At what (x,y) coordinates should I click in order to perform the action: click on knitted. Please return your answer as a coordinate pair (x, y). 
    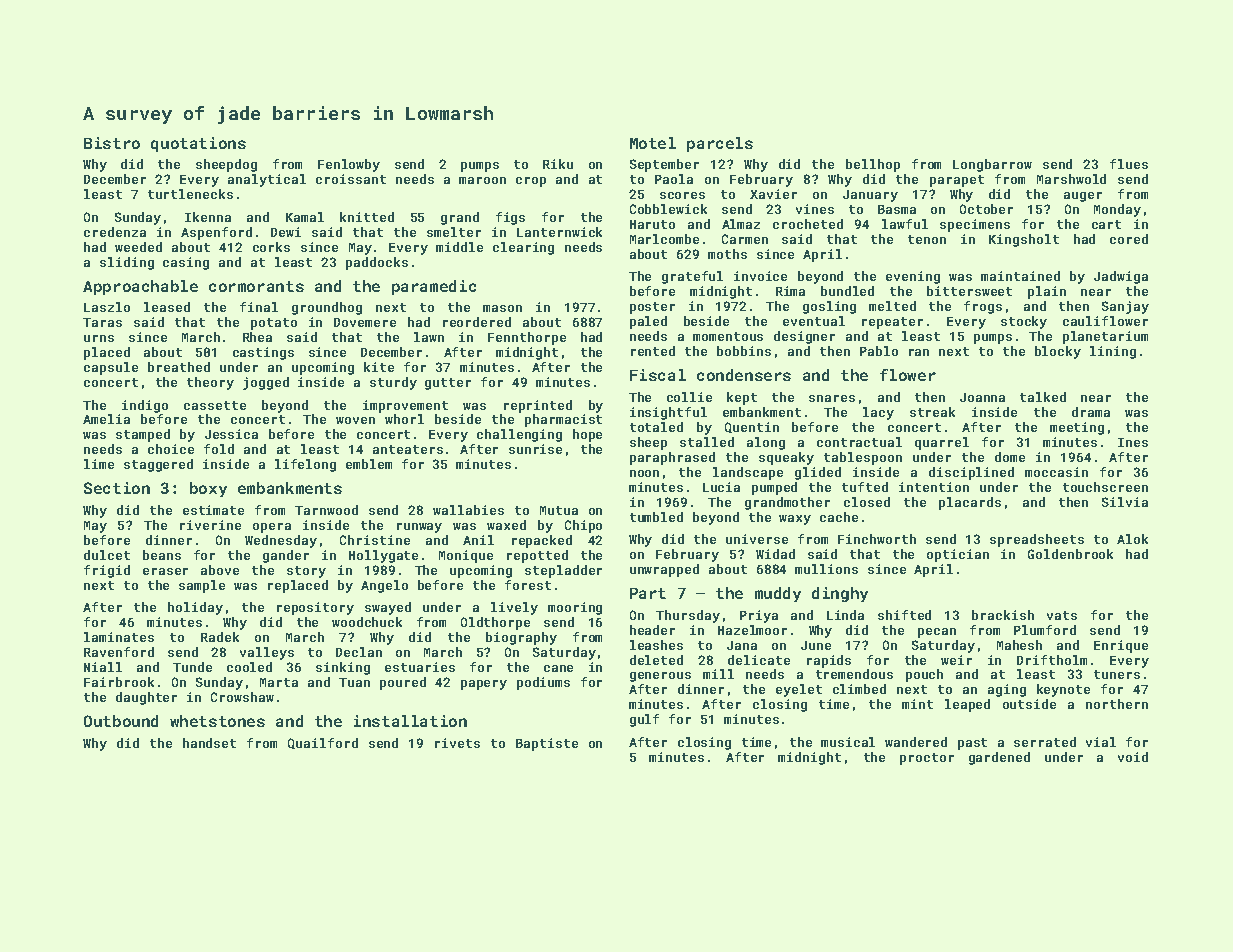
    Looking at the image, I should click on (367, 217).
